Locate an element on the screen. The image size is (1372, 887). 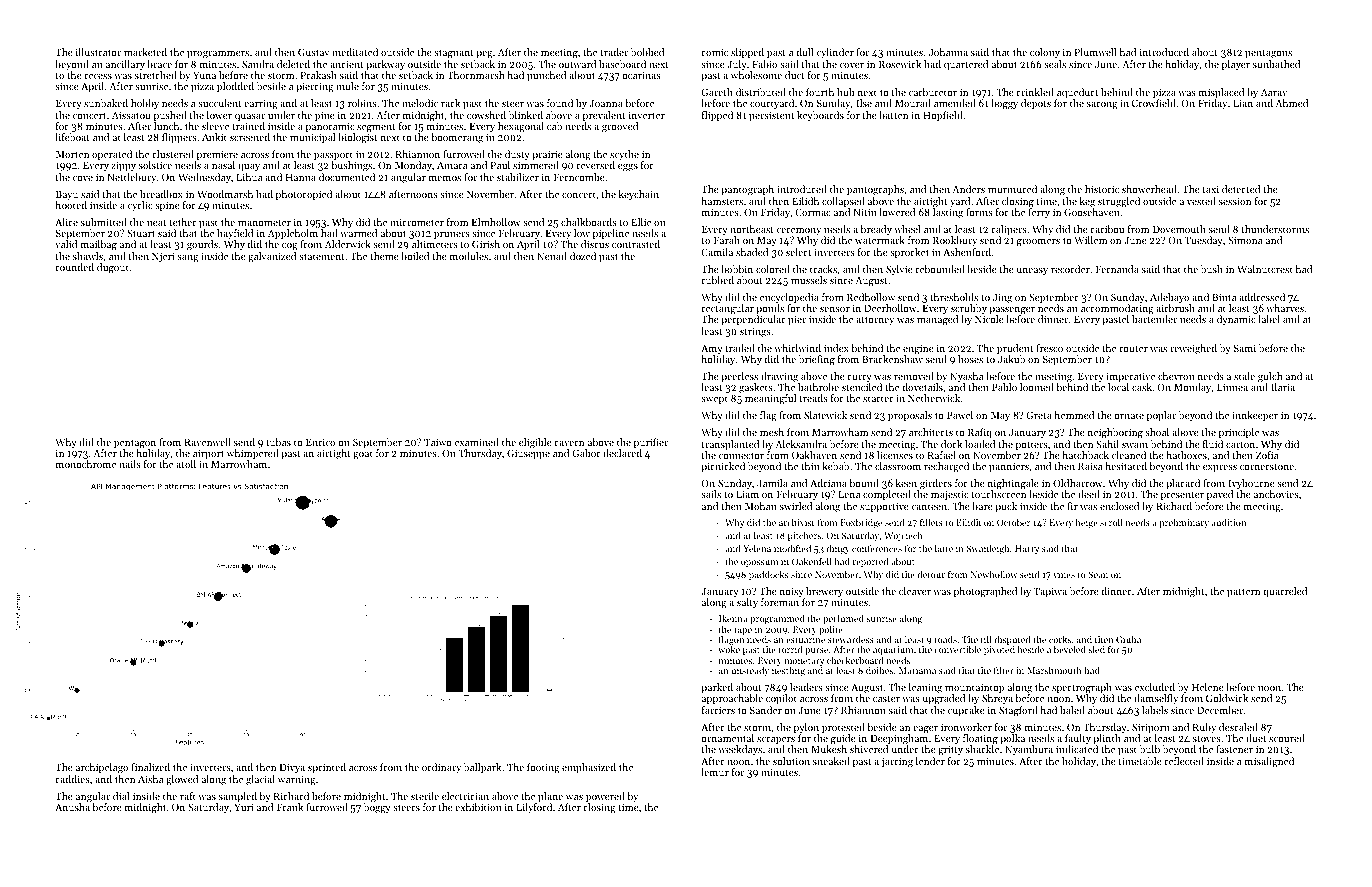
audition is located at coordinates (1228, 522).
